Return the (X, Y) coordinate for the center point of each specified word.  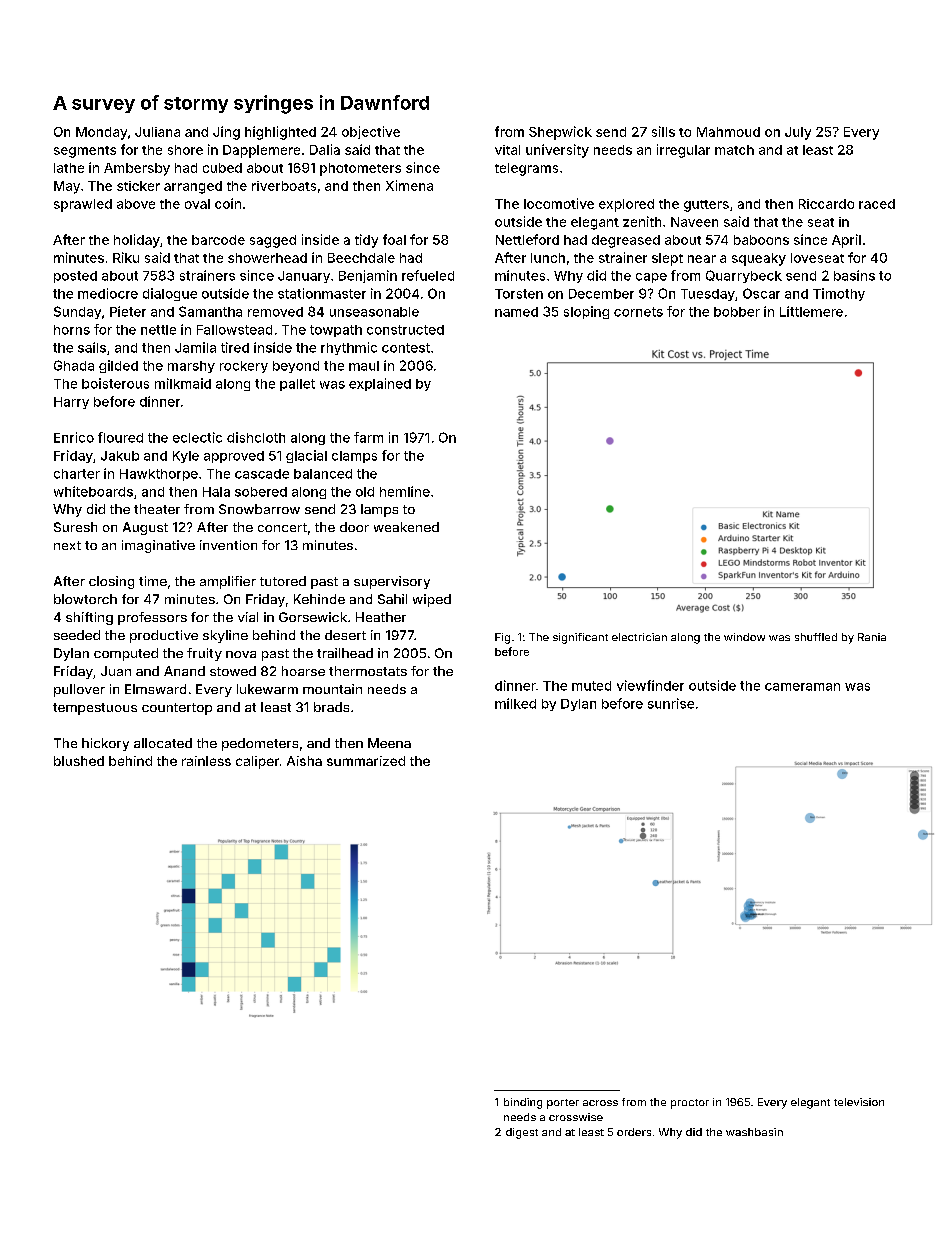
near (702, 259)
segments (85, 152)
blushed (79, 761)
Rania (872, 637)
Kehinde (319, 599)
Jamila (195, 347)
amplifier (228, 582)
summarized (366, 761)
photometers (360, 169)
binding (523, 1103)
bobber (737, 312)
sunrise (671, 703)
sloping (586, 312)
